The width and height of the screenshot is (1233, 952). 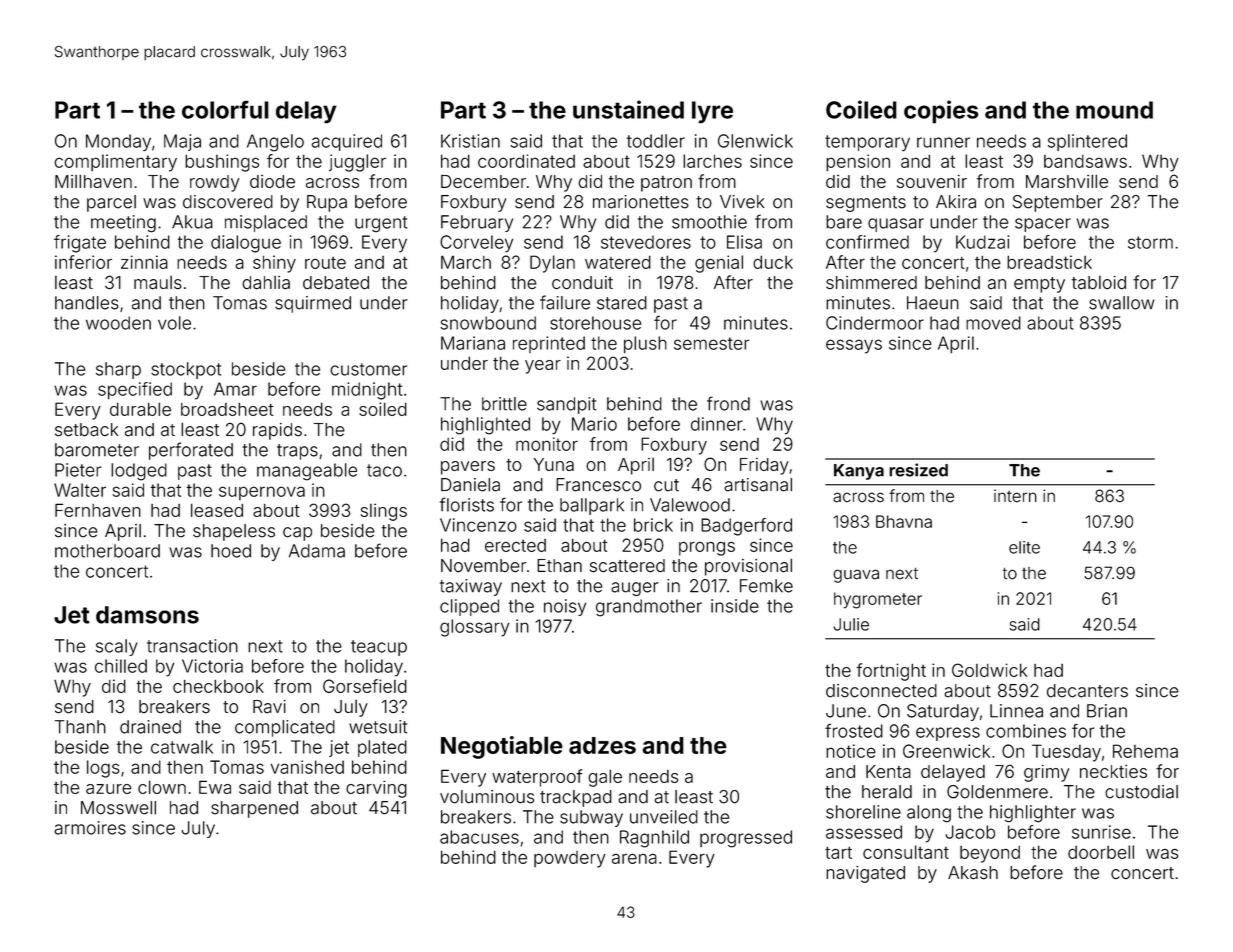 I want to click on moved, so click(x=993, y=323).
